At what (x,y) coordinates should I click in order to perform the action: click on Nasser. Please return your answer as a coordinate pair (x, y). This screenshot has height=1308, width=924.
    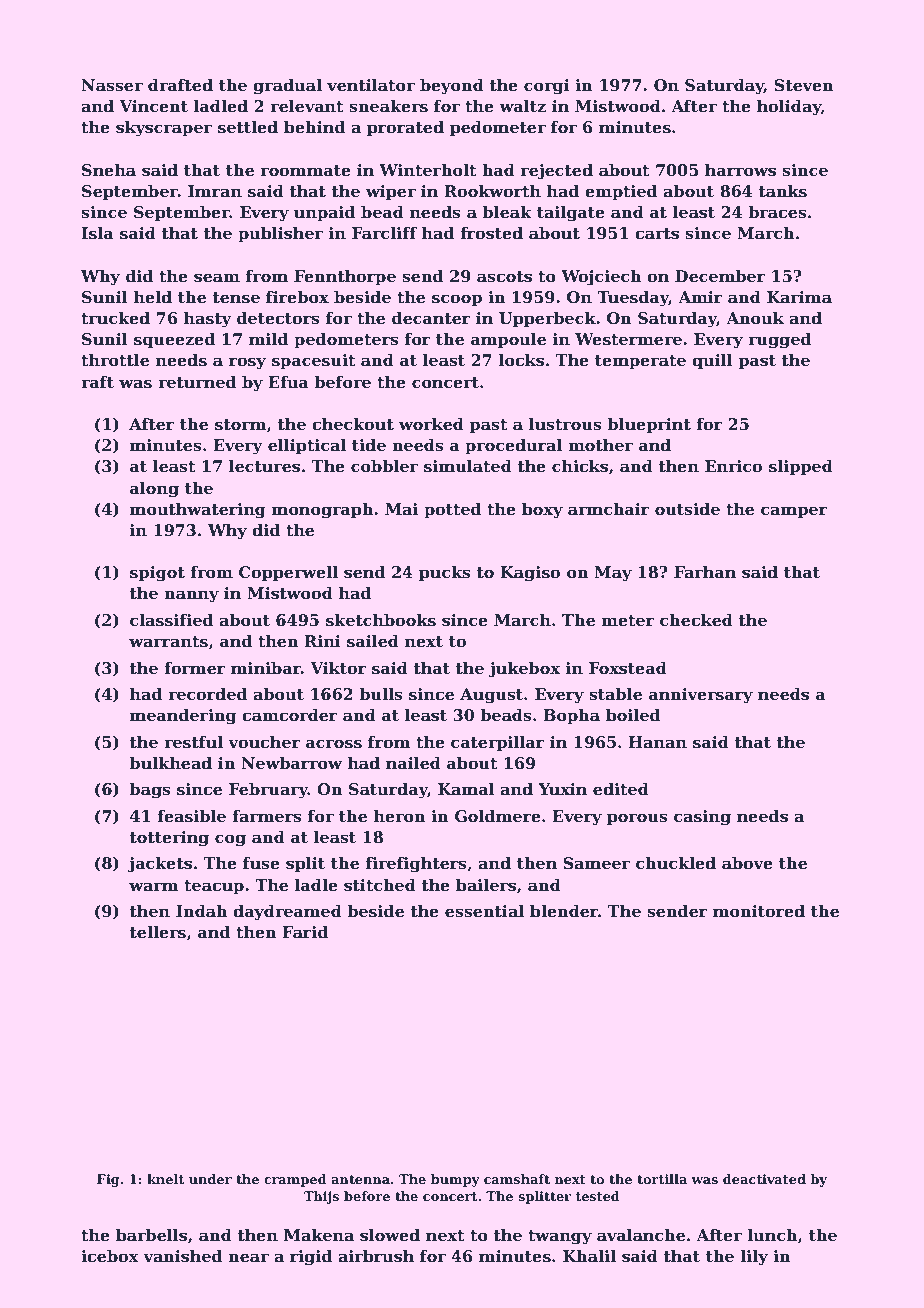
    Looking at the image, I should click on (112, 85).
